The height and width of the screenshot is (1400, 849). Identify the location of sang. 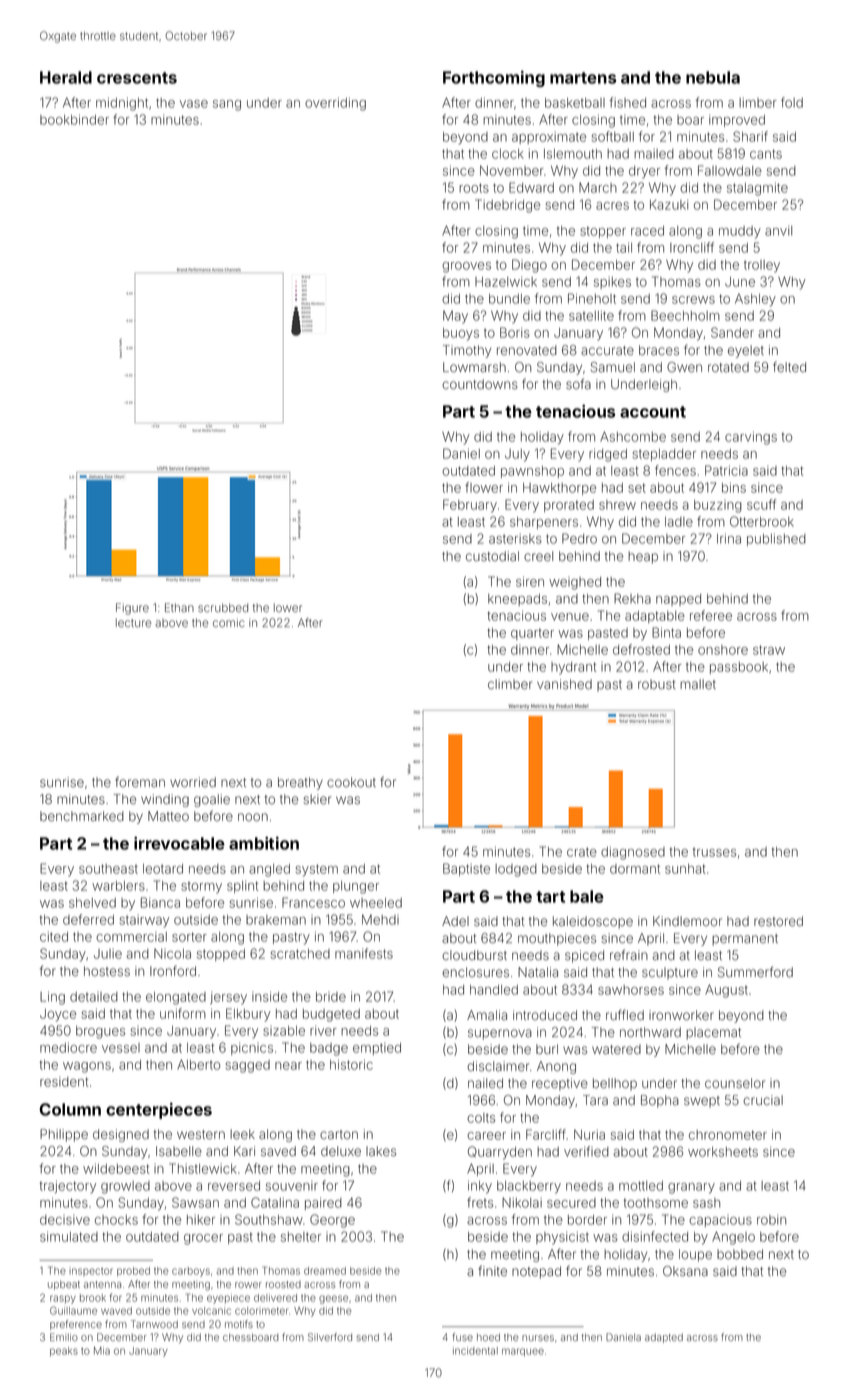
(227, 105).
